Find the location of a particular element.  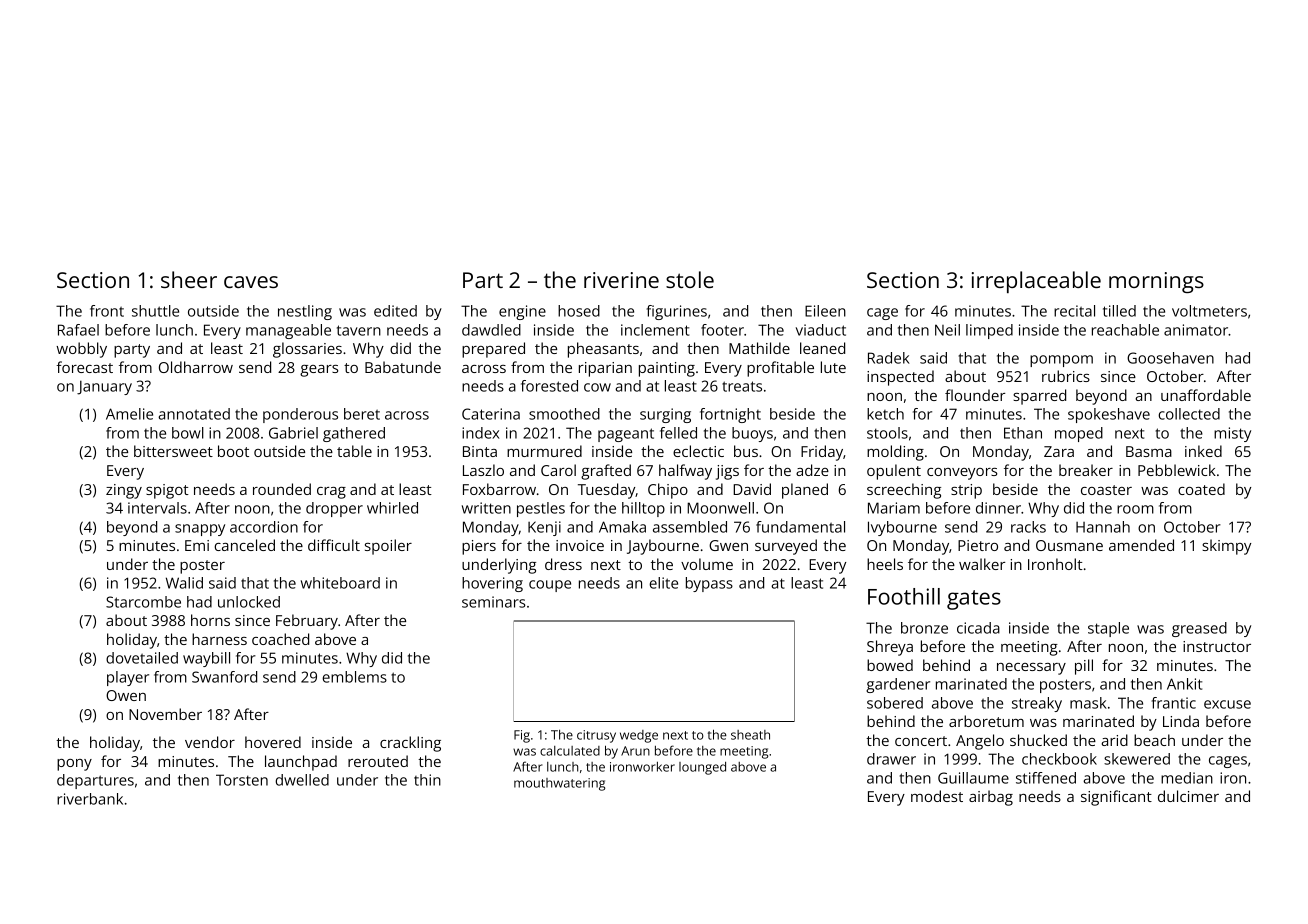

stole is located at coordinates (690, 279).
